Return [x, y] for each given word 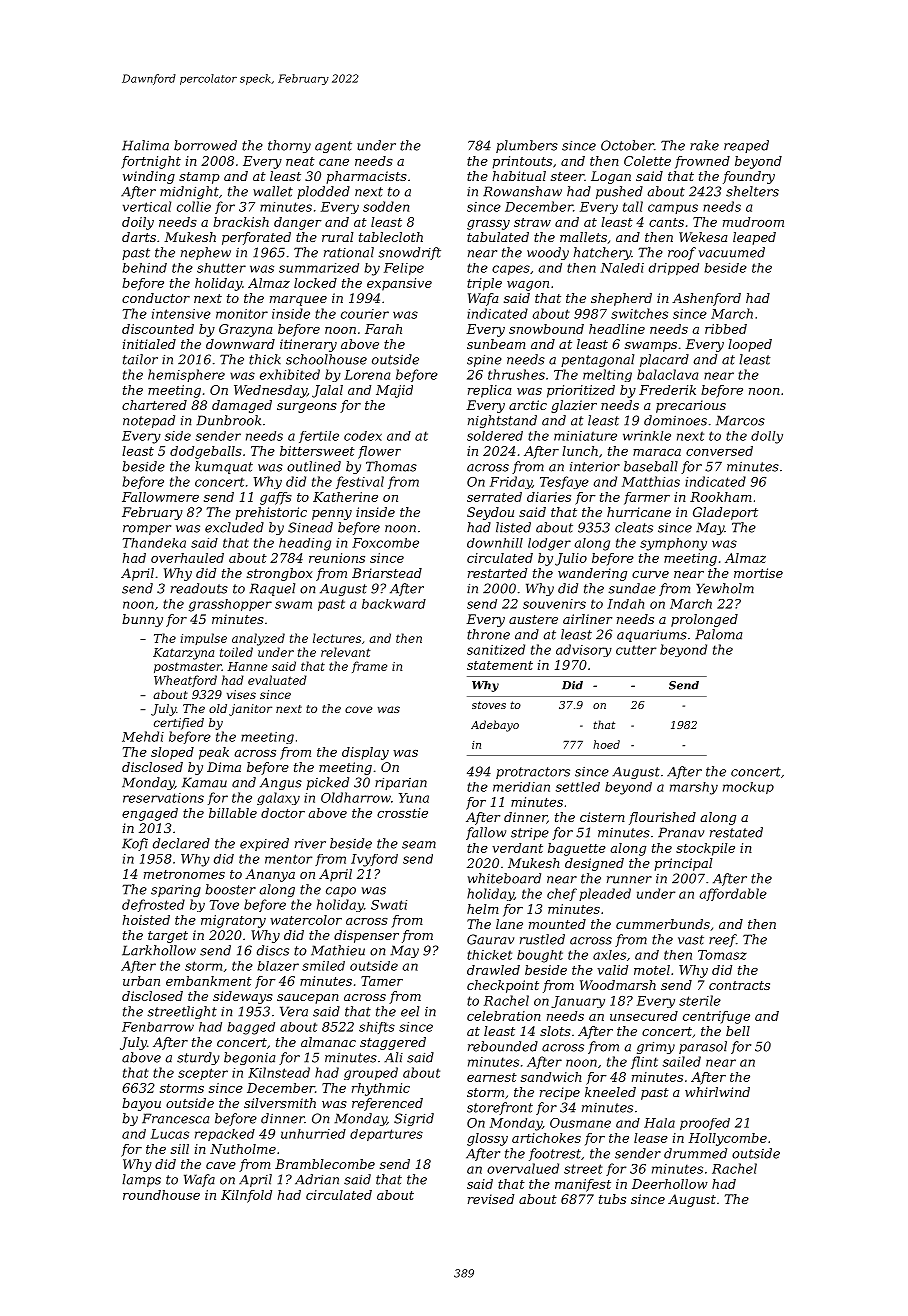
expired [264, 844]
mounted [557, 924]
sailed [682, 1061]
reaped [746, 146]
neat [300, 161]
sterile [700, 1000]
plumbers [527, 146]
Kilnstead [279, 1072]
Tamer [382, 981]
